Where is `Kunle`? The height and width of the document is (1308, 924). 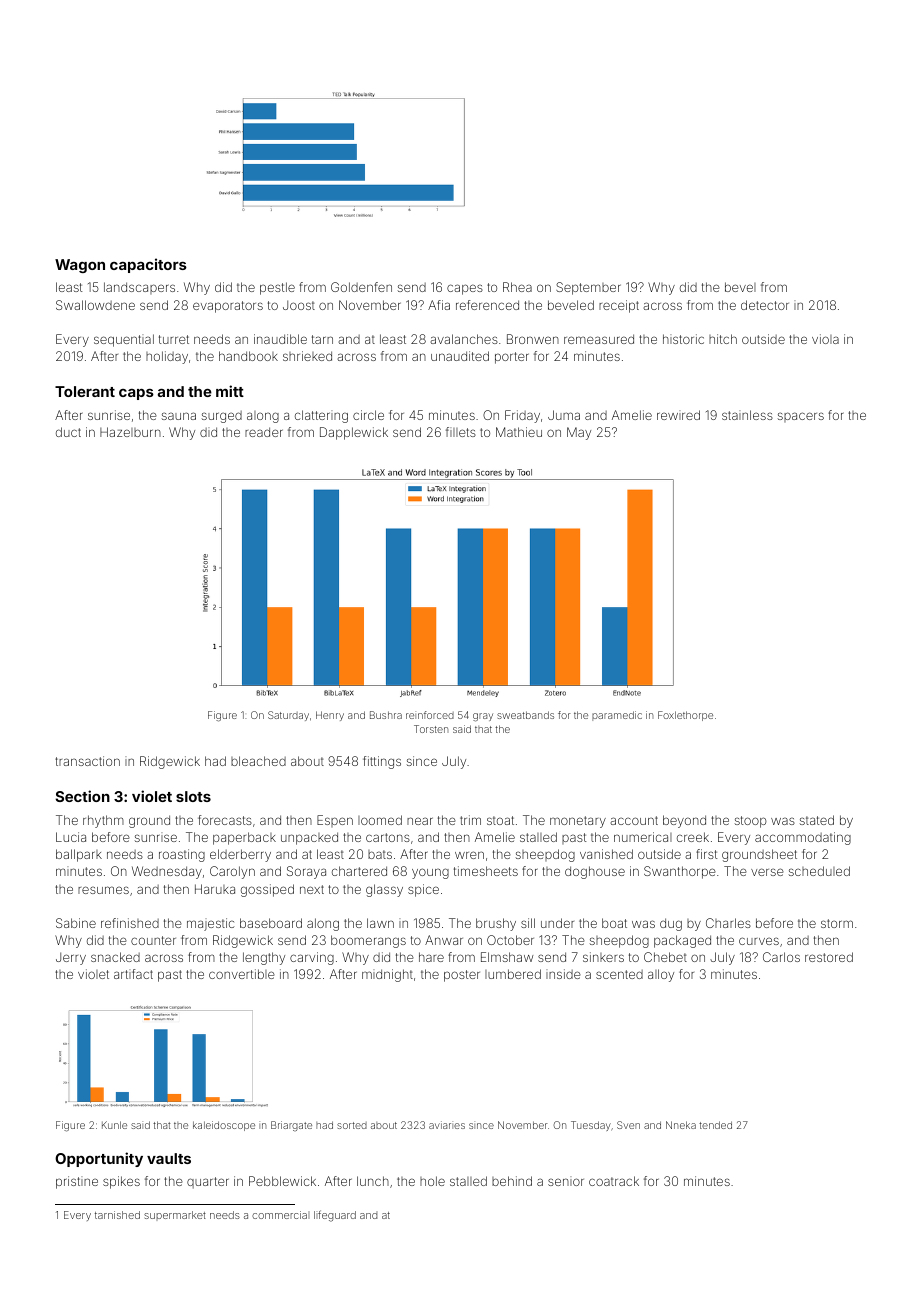
Kunle is located at coordinates (114, 1125).
